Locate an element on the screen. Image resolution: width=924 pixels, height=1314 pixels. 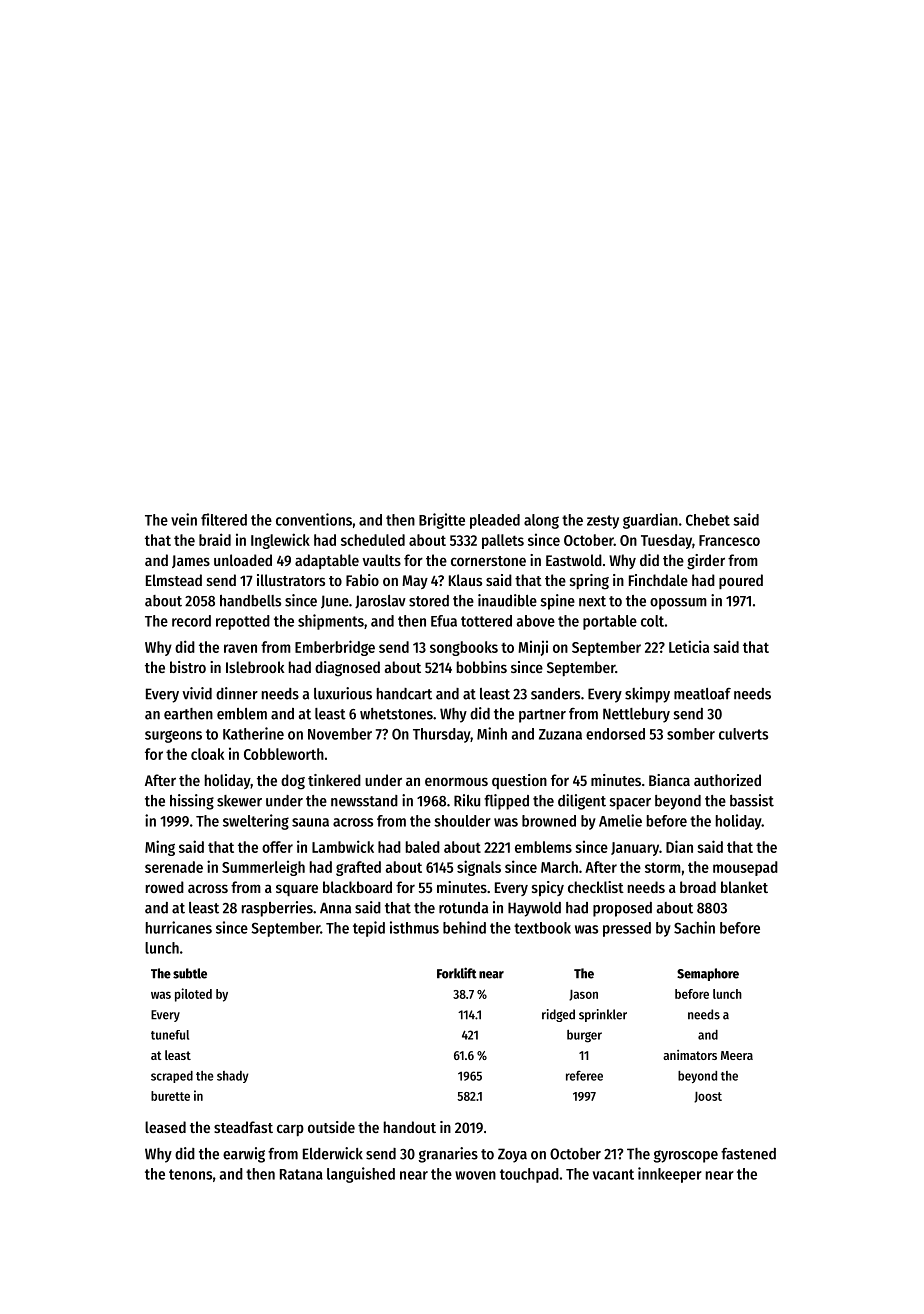
along is located at coordinates (541, 521).
